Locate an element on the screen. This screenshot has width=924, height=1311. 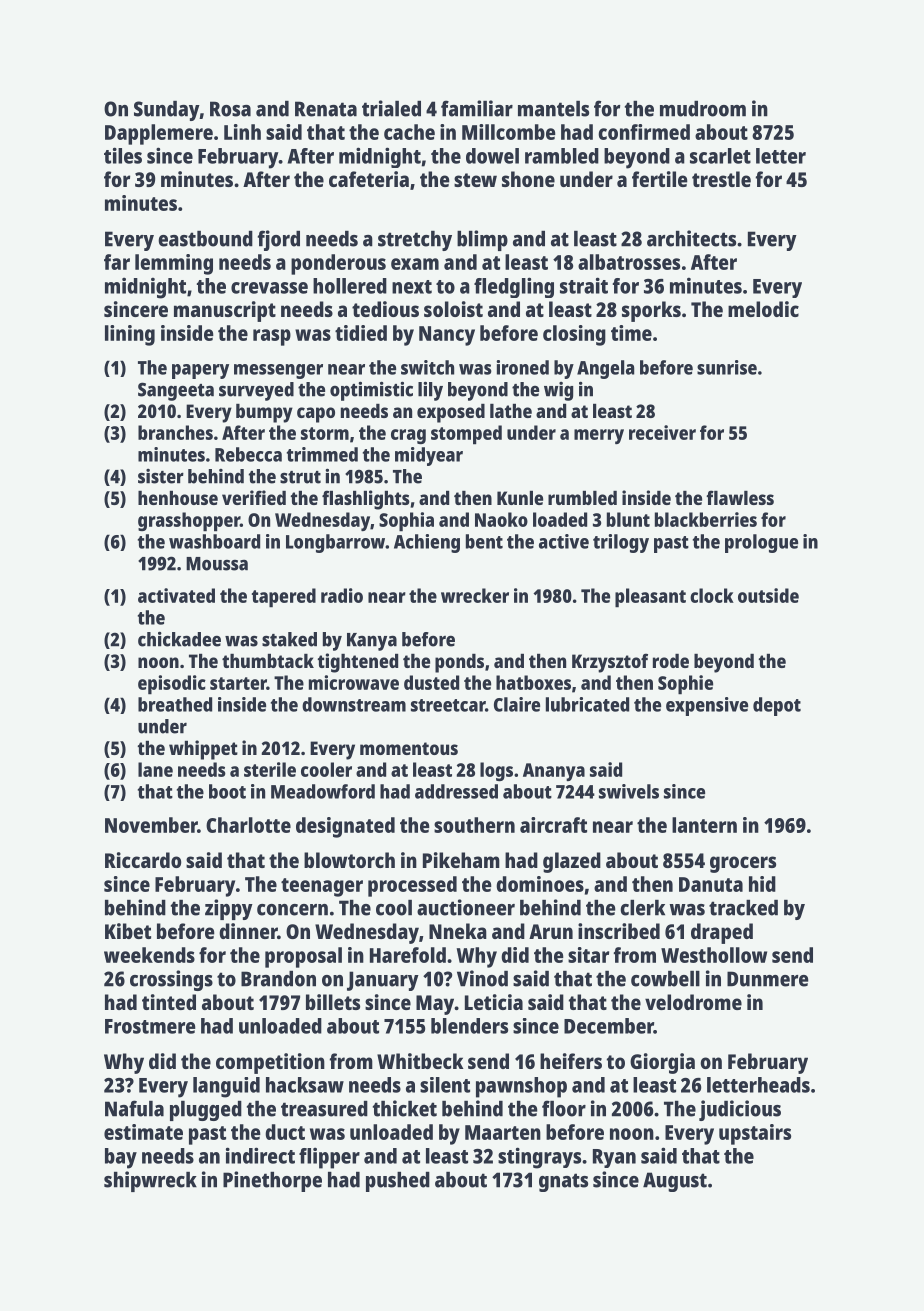
Pinethorpe is located at coordinates (272, 1181).
